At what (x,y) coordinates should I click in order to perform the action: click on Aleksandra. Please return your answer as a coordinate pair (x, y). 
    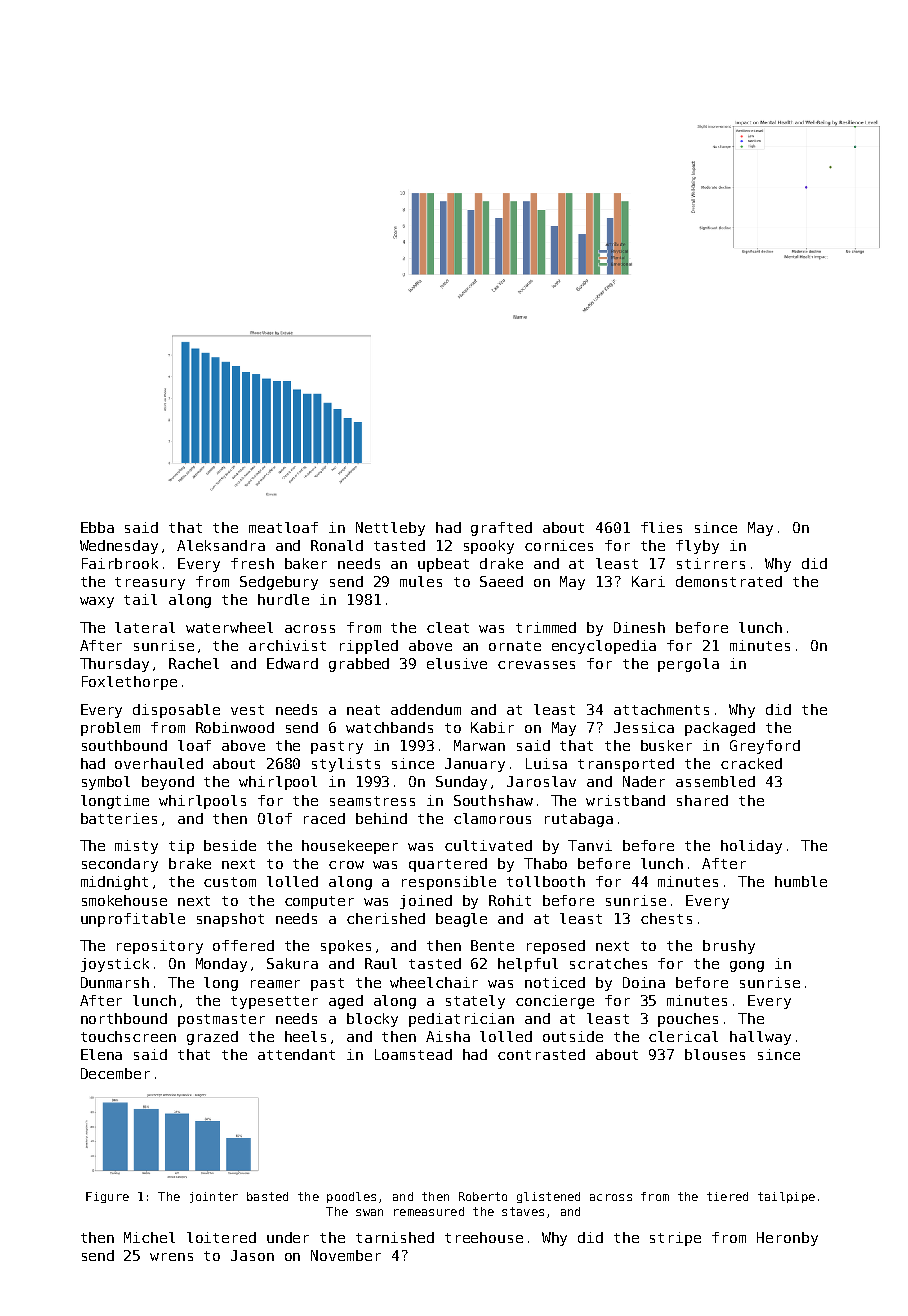
    Looking at the image, I should click on (221, 545).
